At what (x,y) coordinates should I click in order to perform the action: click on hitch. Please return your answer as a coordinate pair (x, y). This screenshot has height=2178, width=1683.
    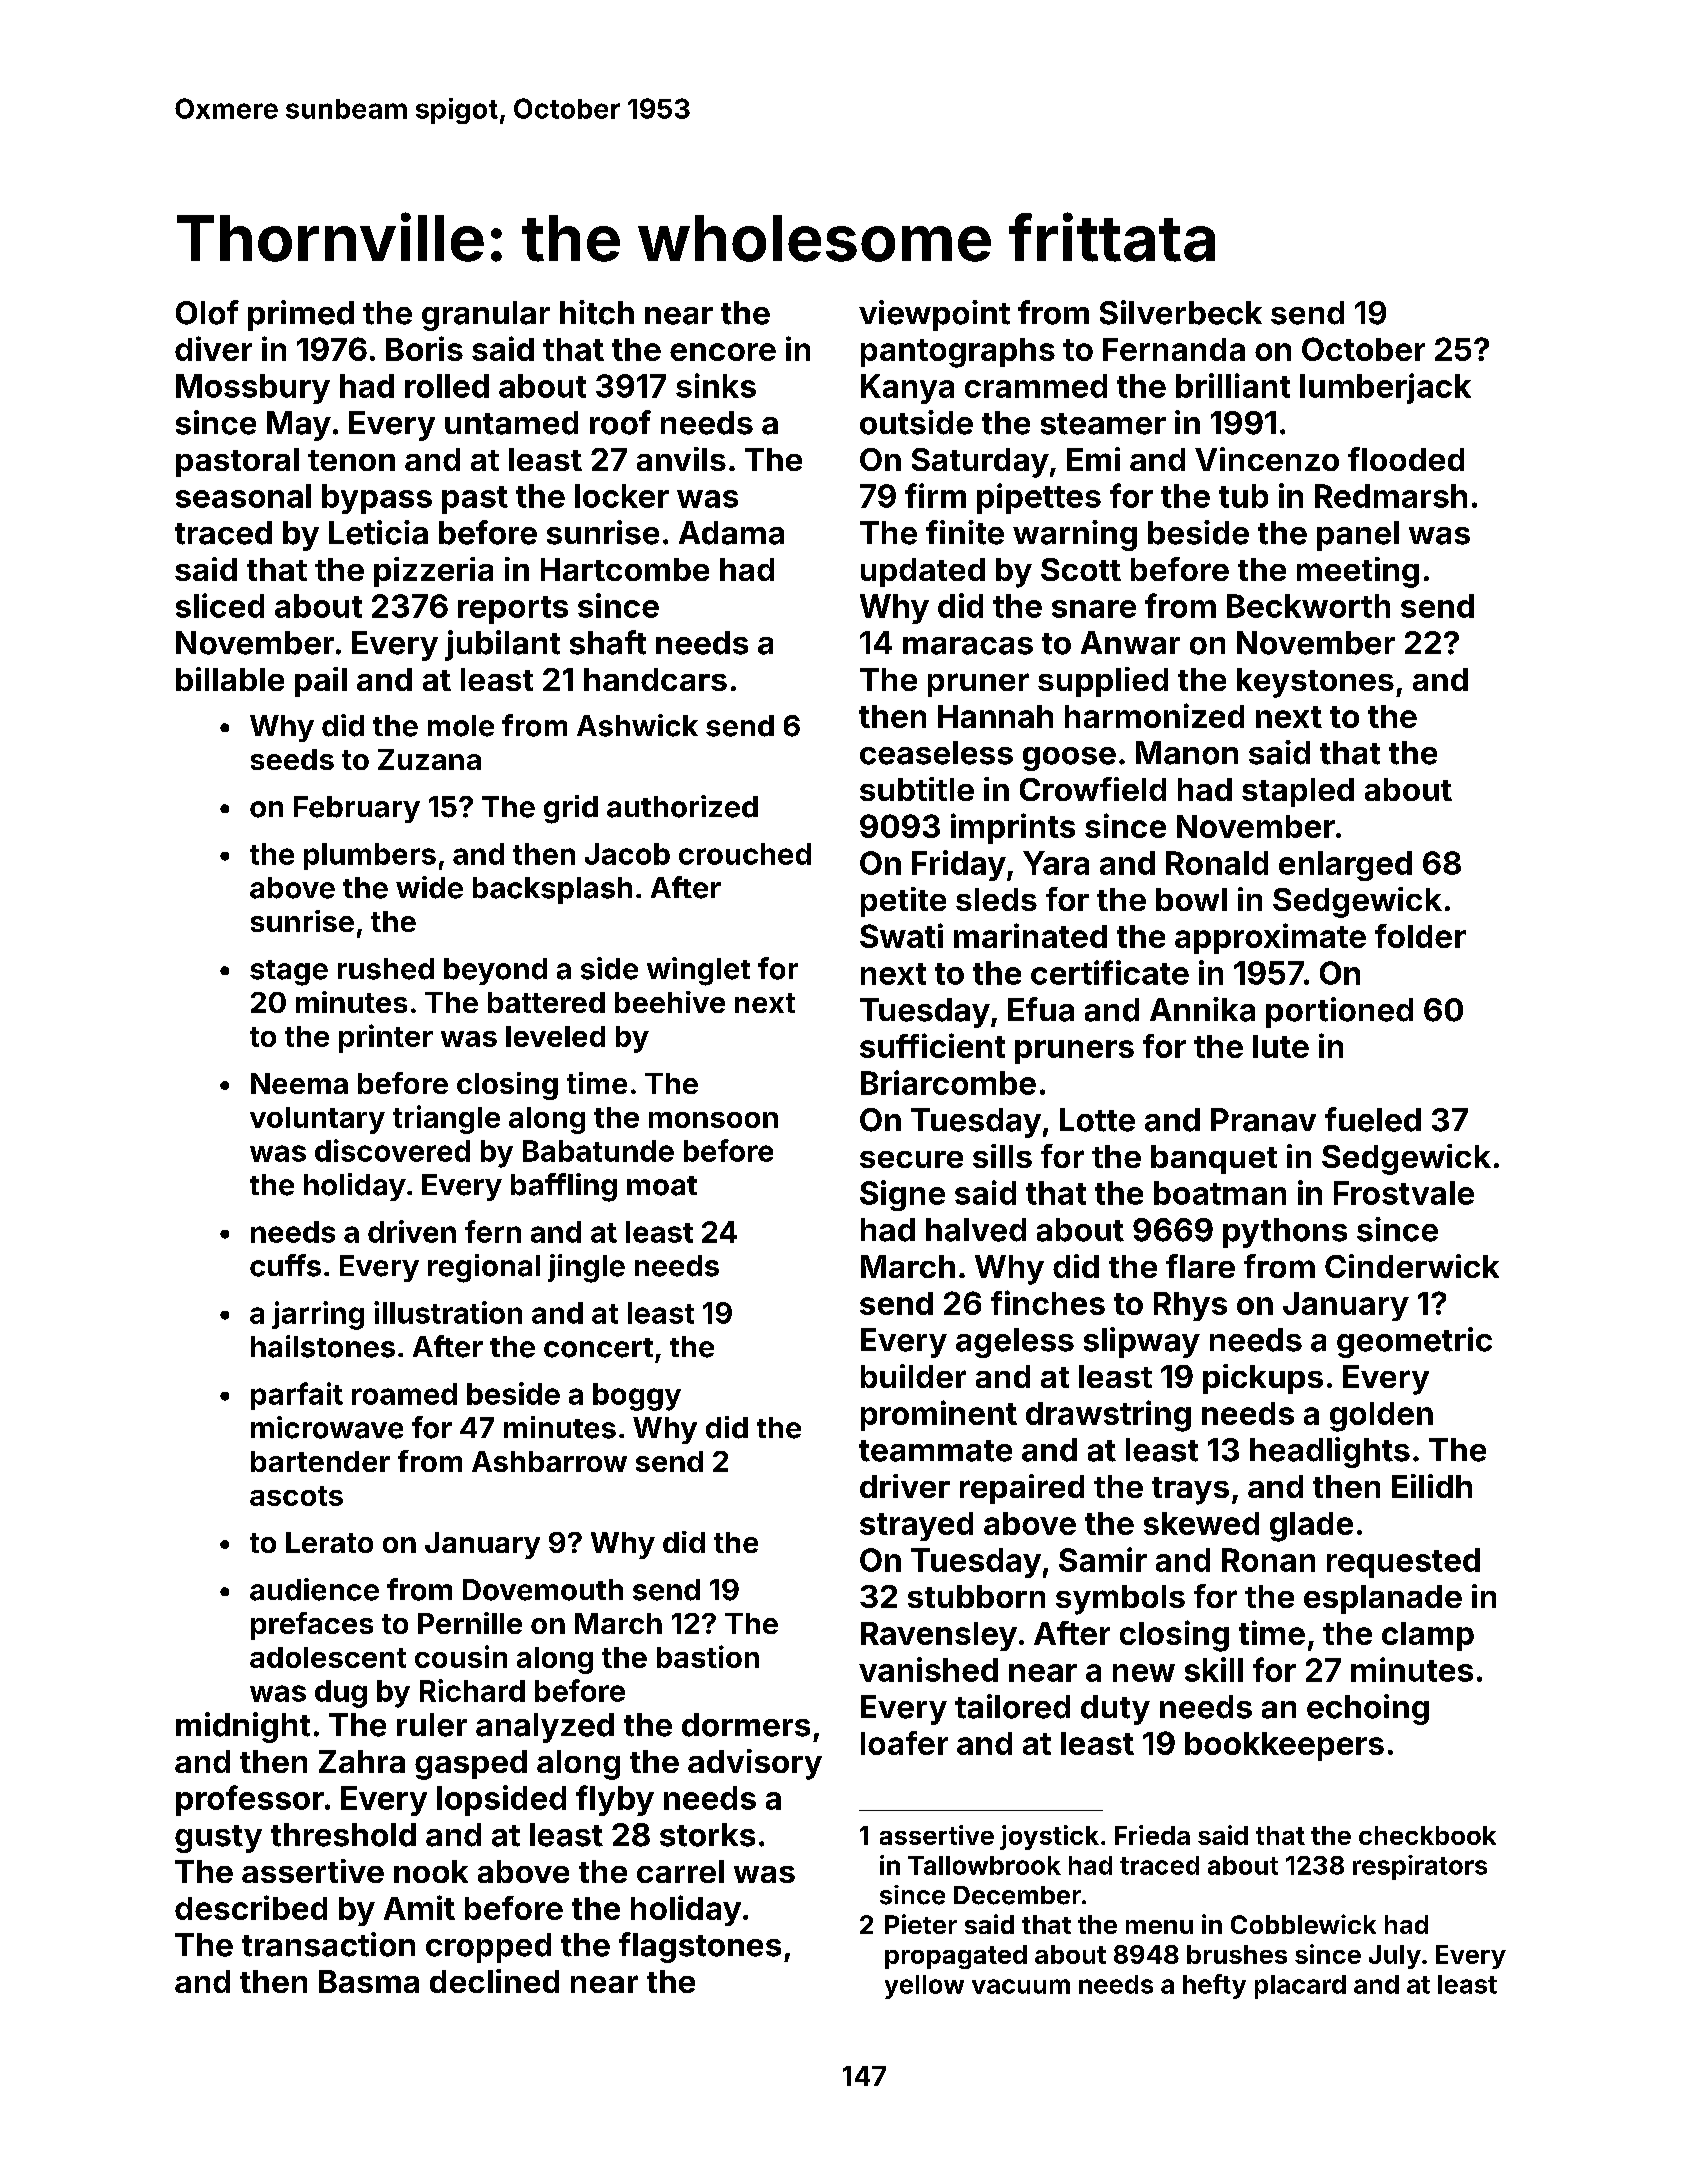
    Looking at the image, I should click on (597, 312).
